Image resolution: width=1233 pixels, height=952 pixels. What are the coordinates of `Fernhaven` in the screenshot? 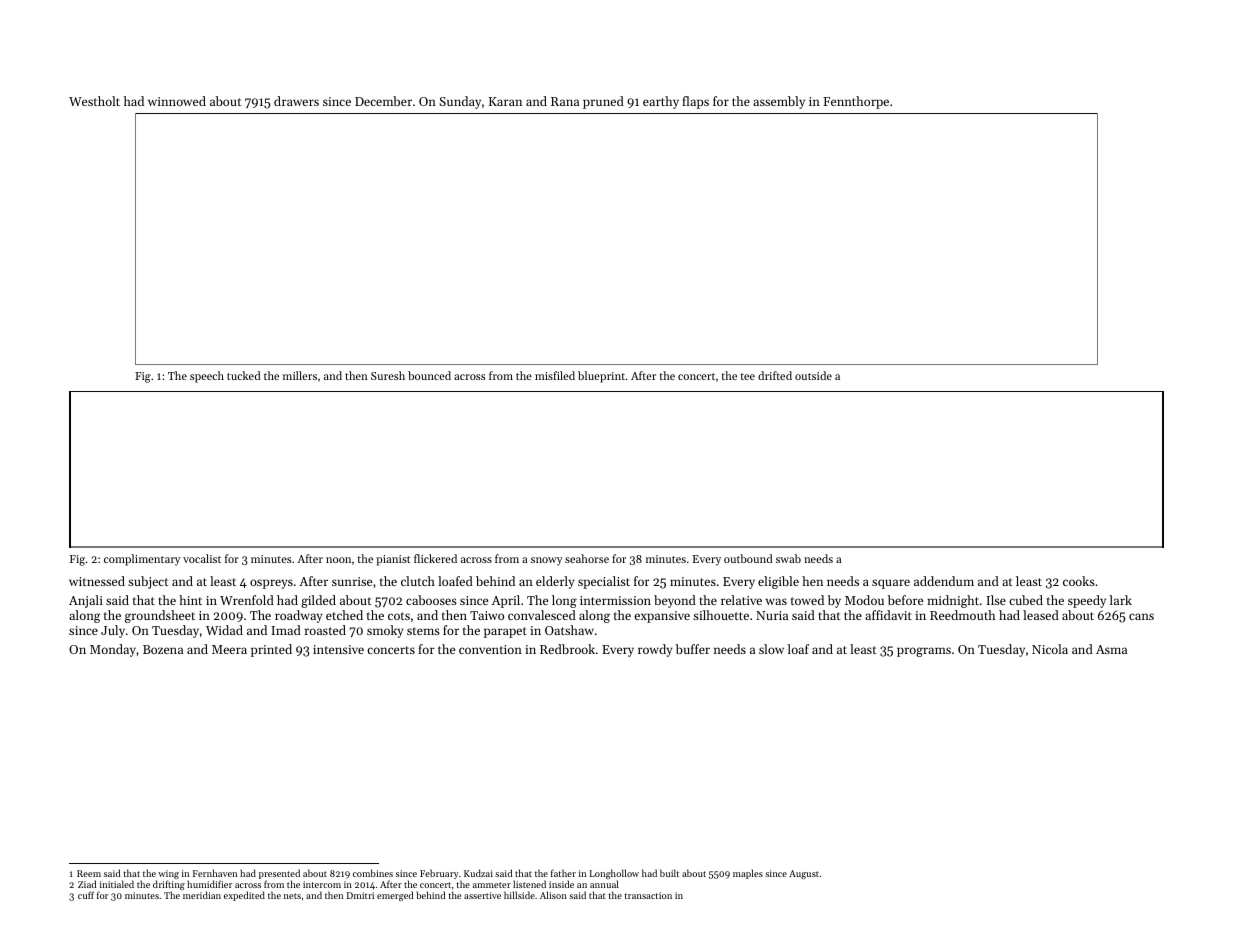 It's located at (215, 873).
